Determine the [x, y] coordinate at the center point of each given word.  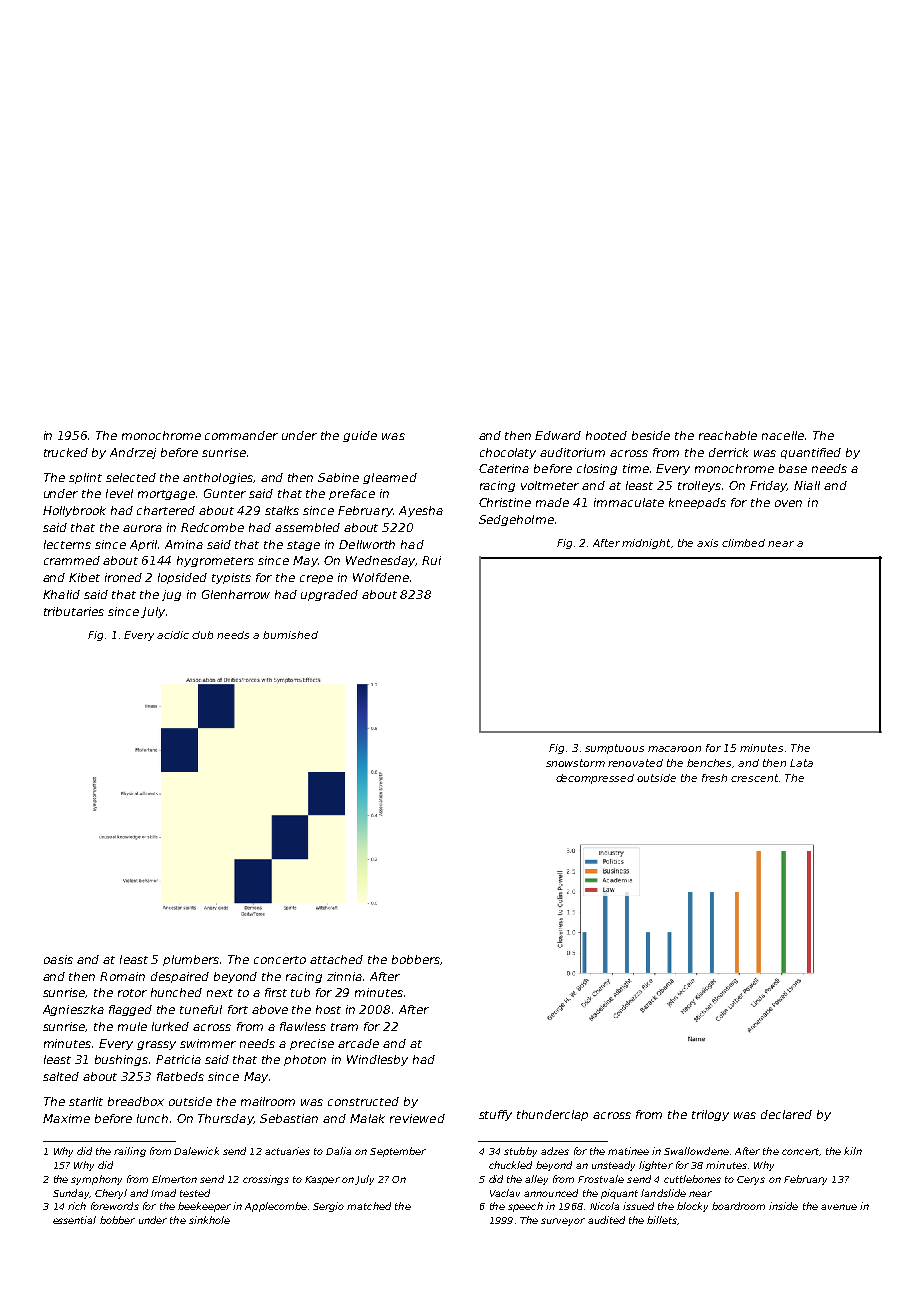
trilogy [710, 1115]
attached [336, 959]
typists [231, 578]
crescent [754, 778]
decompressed [595, 779]
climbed [743, 543]
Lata [801, 763]
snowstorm [575, 763]
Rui [431, 560]
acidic [173, 635]
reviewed [417, 1118]
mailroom [268, 1101]
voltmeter [550, 485]
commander [241, 435]
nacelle [783, 435]
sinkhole [209, 1220]
